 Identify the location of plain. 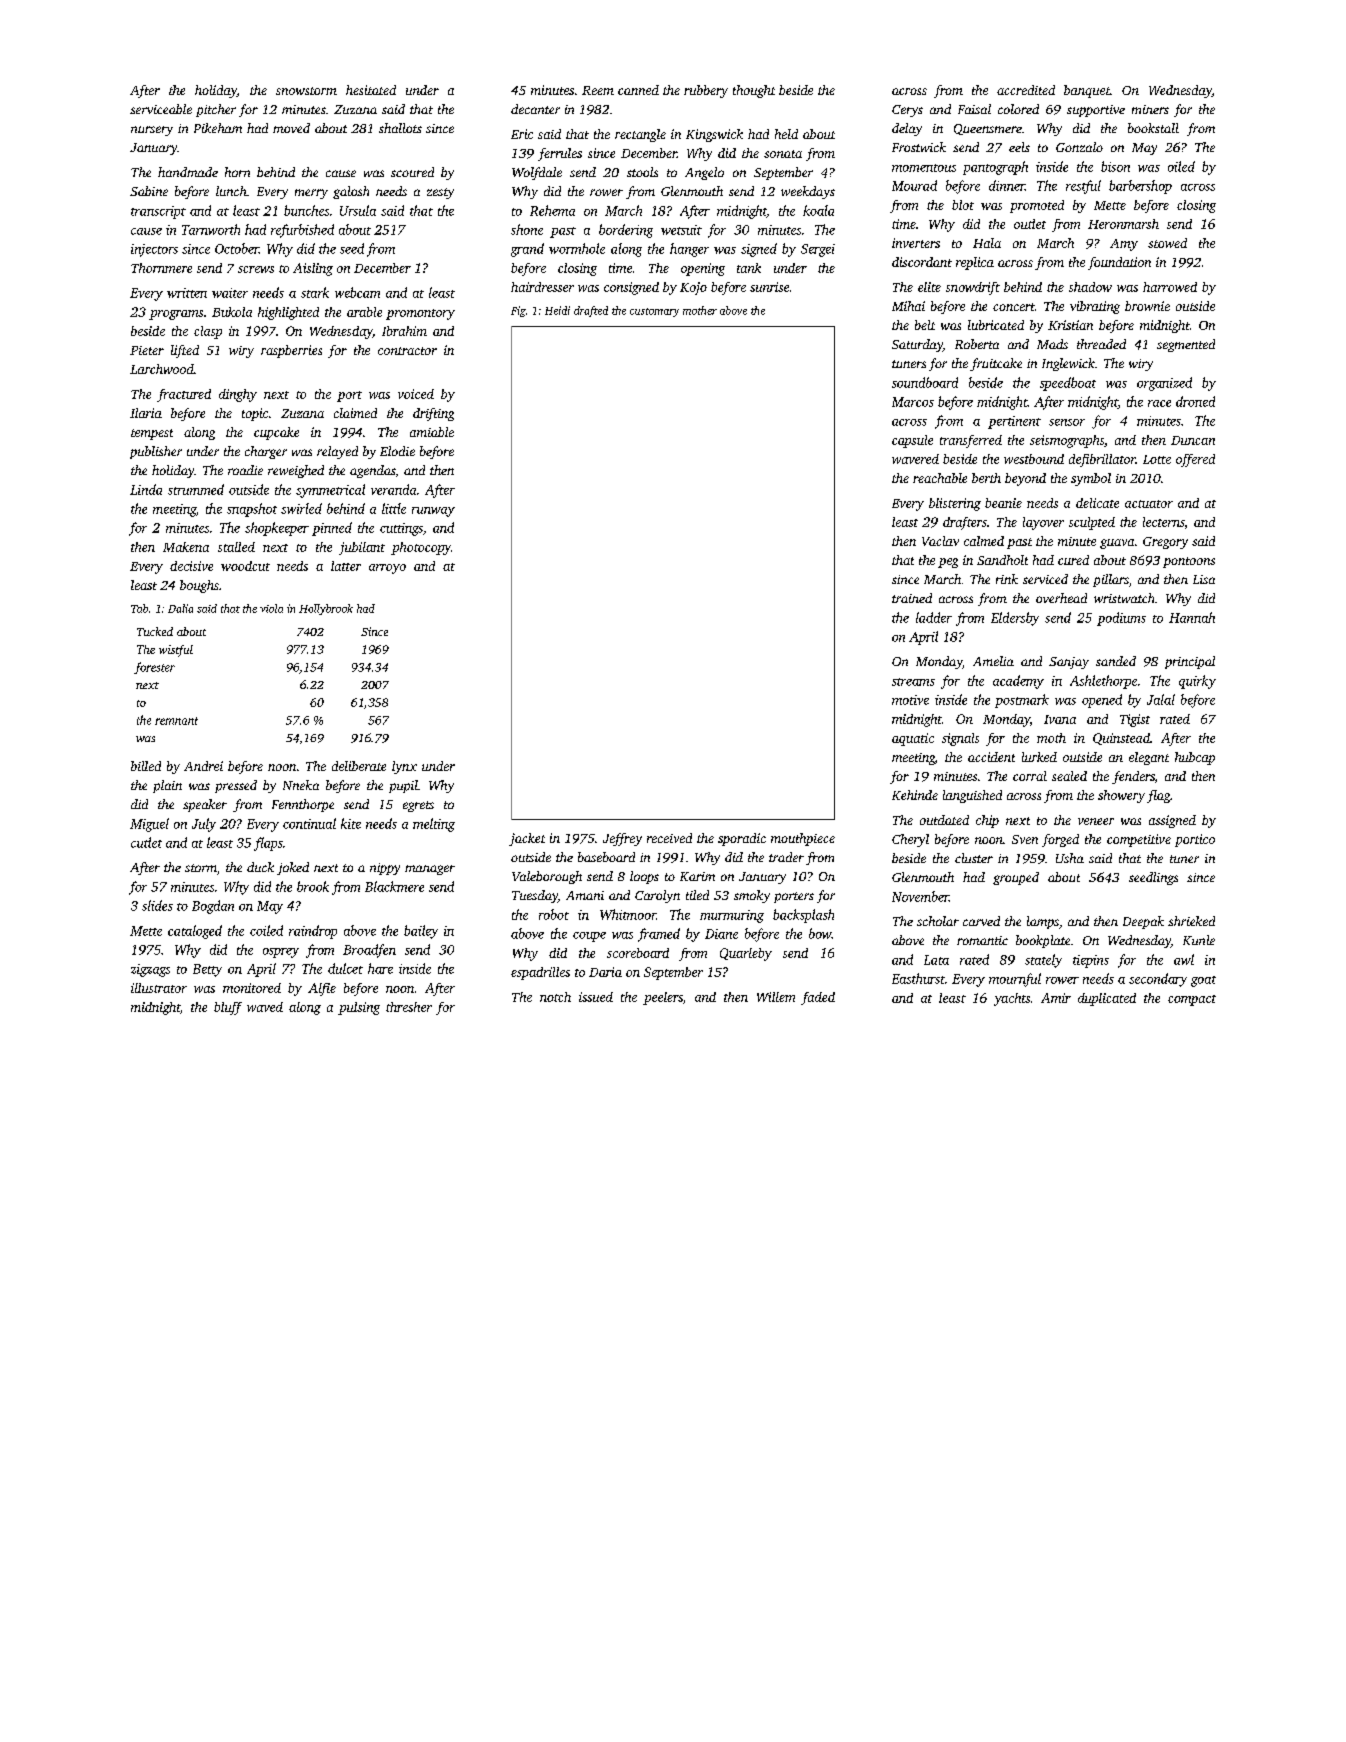
(167, 786).
